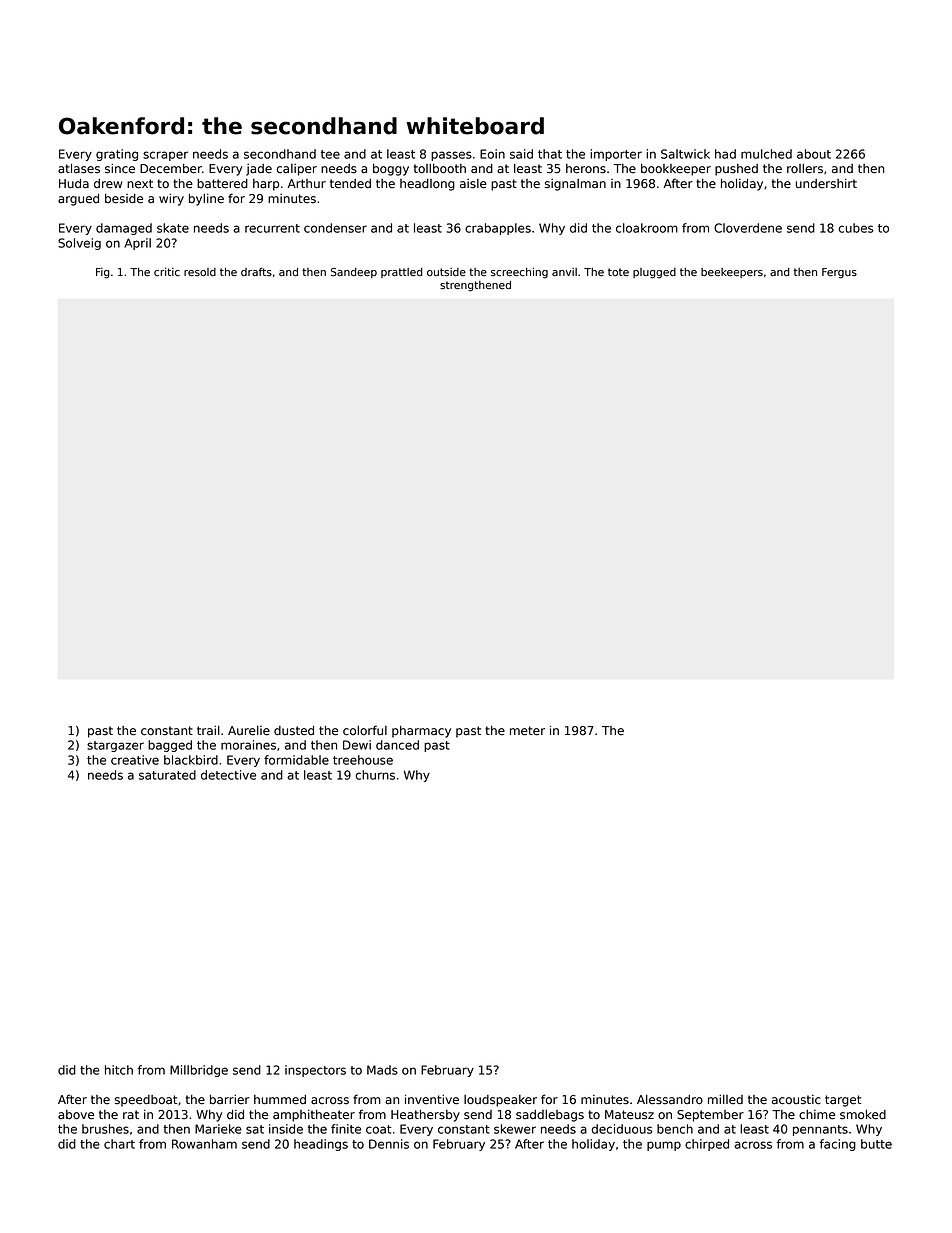 Image resolution: width=952 pixels, height=1233 pixels. What do you see at coordinates (766, 154) in the screenshot?
I see `mulched` at bounding box center [766, 154].
